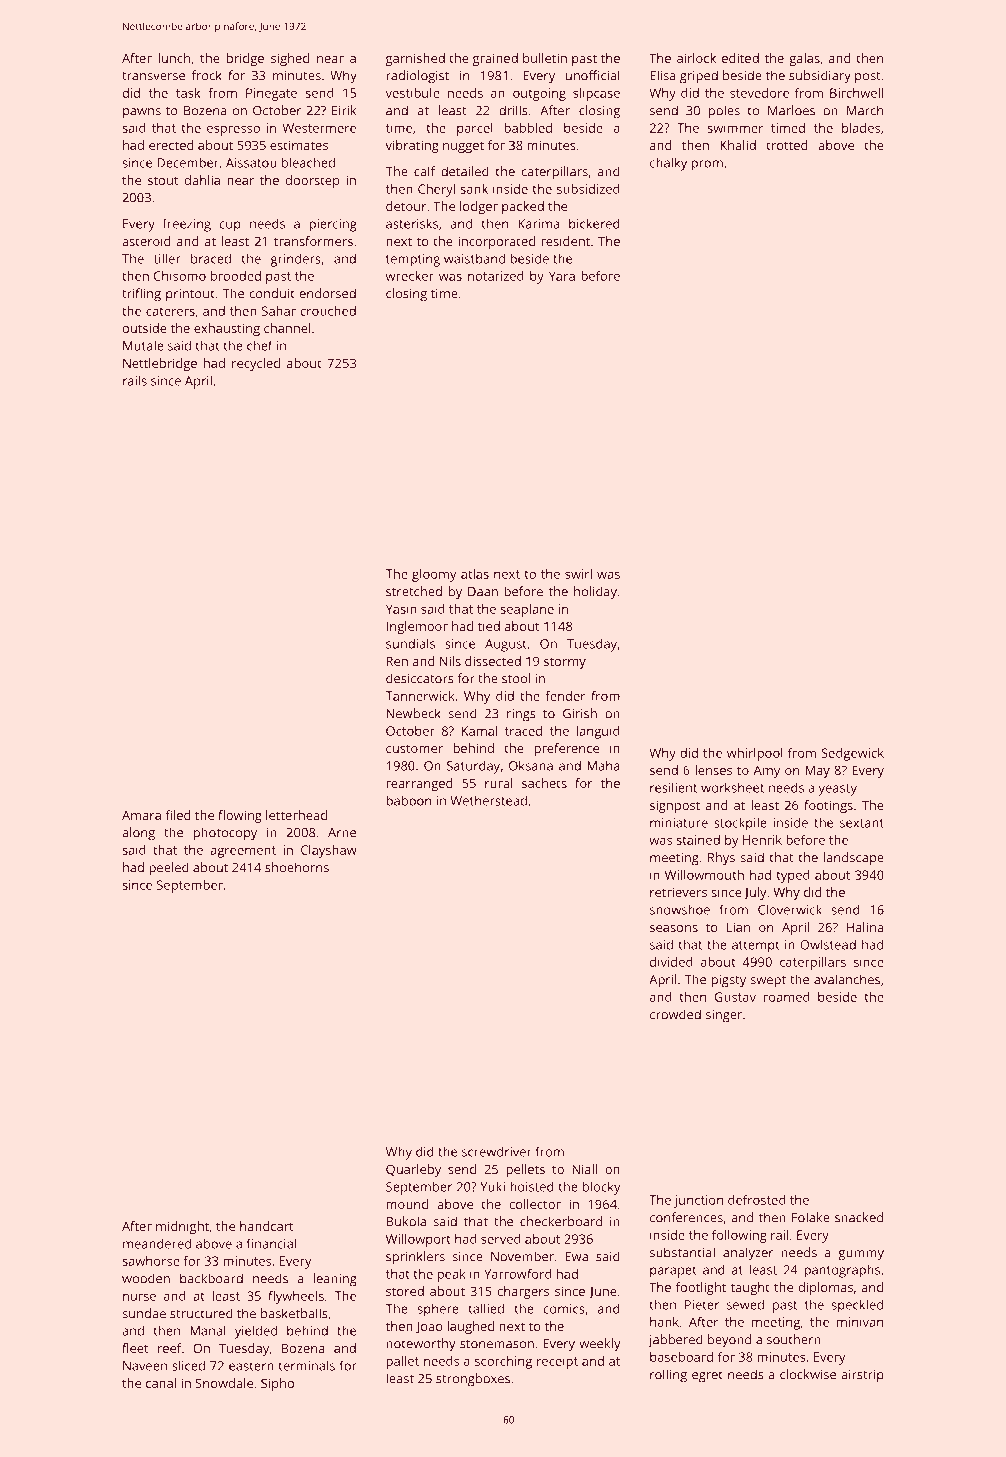 The width and height of the screenshot is (1006, 1457). What do you see at coordinates (420, 696) in the screenshot?
I see `Tannerwick` at bounding box center [420, 696].
